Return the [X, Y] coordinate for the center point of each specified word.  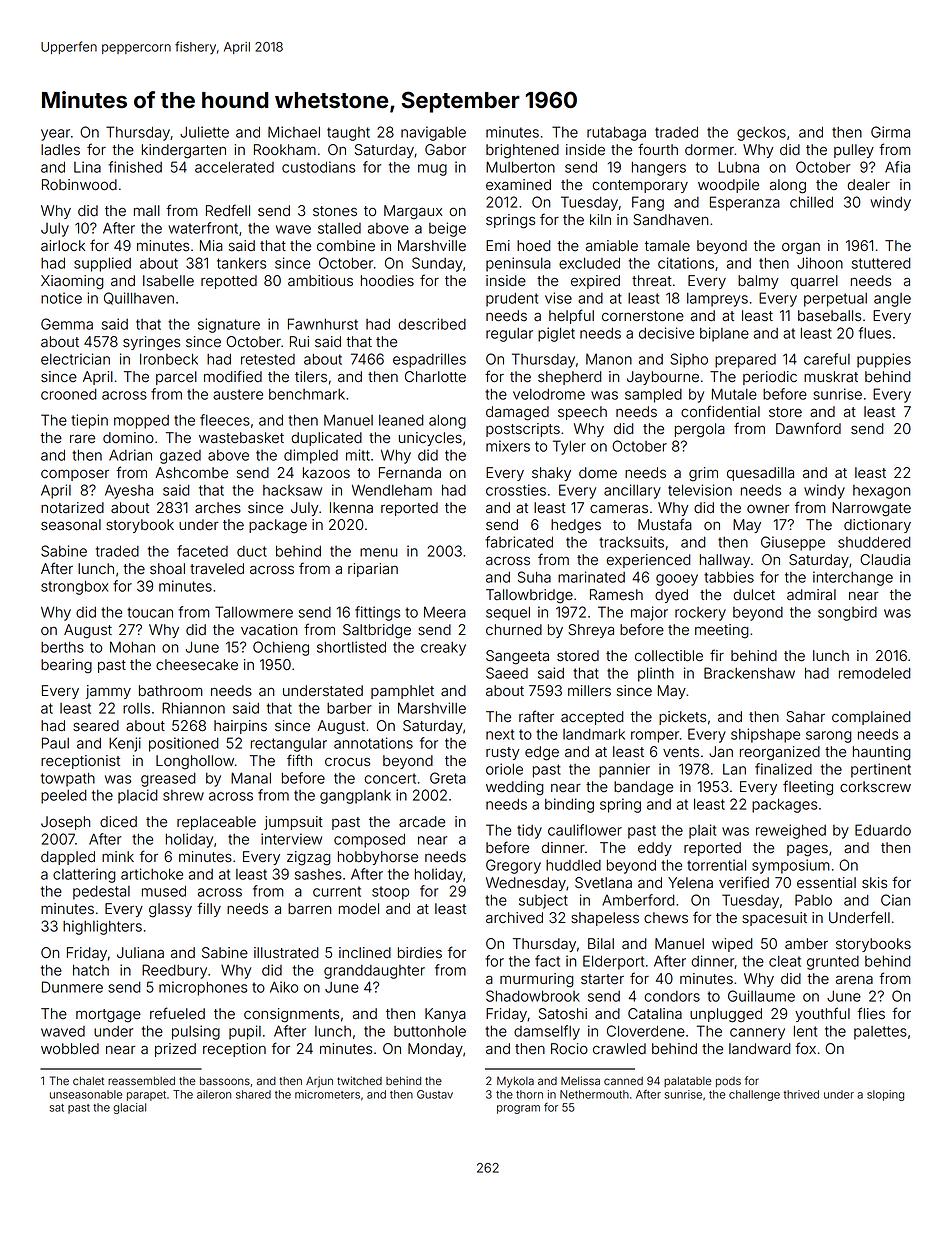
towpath [68, 780]
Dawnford [808, 428]
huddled [573, 865]
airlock [63, 246]
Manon [609, 359]
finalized [783, 769]
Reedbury [174, 971]
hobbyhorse [378, 858]
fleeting [808, 788]
